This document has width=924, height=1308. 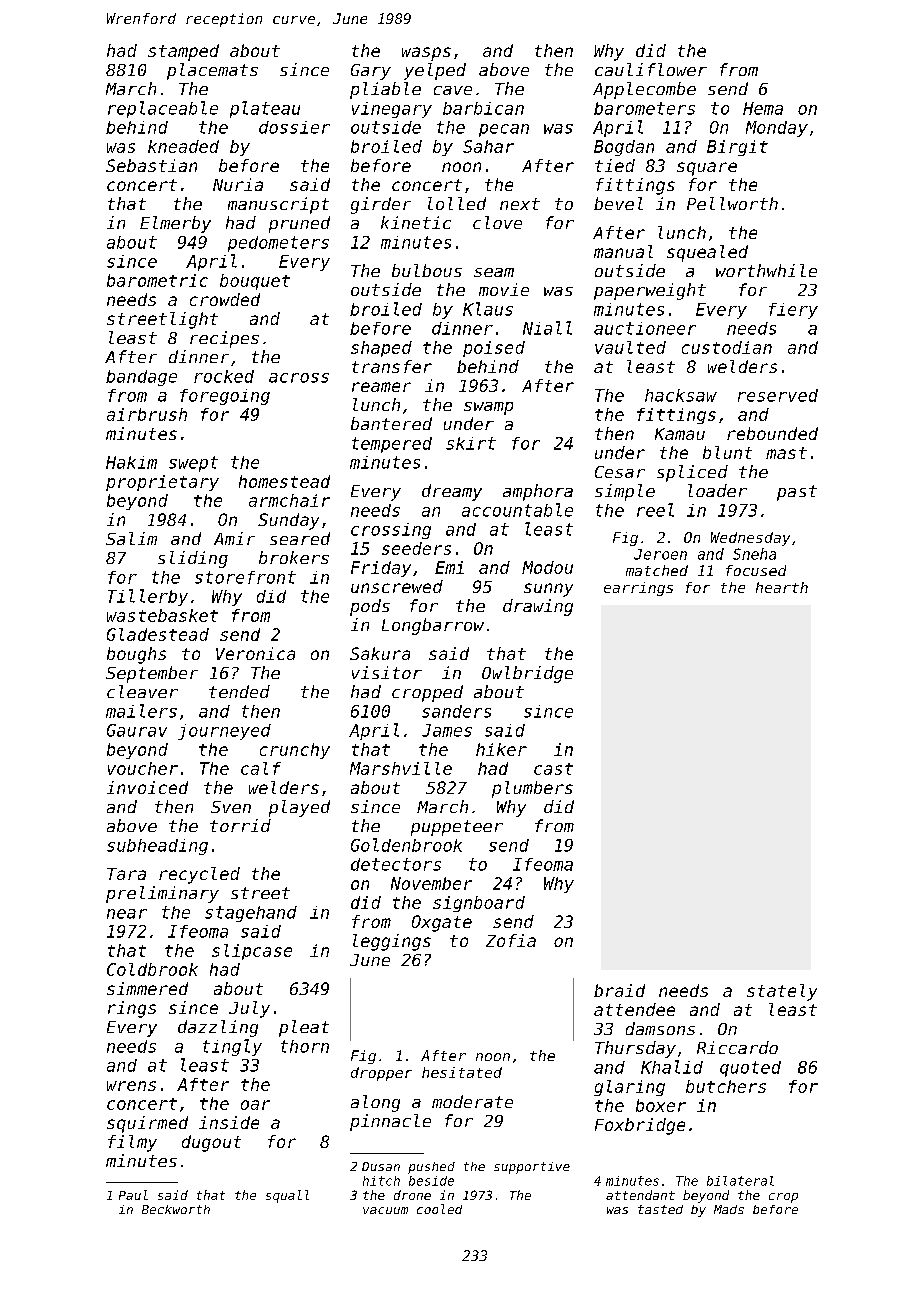 What do you see at coordinates (381, 349) in the document?
I see `shaped` at bounding box center [381, 349].
